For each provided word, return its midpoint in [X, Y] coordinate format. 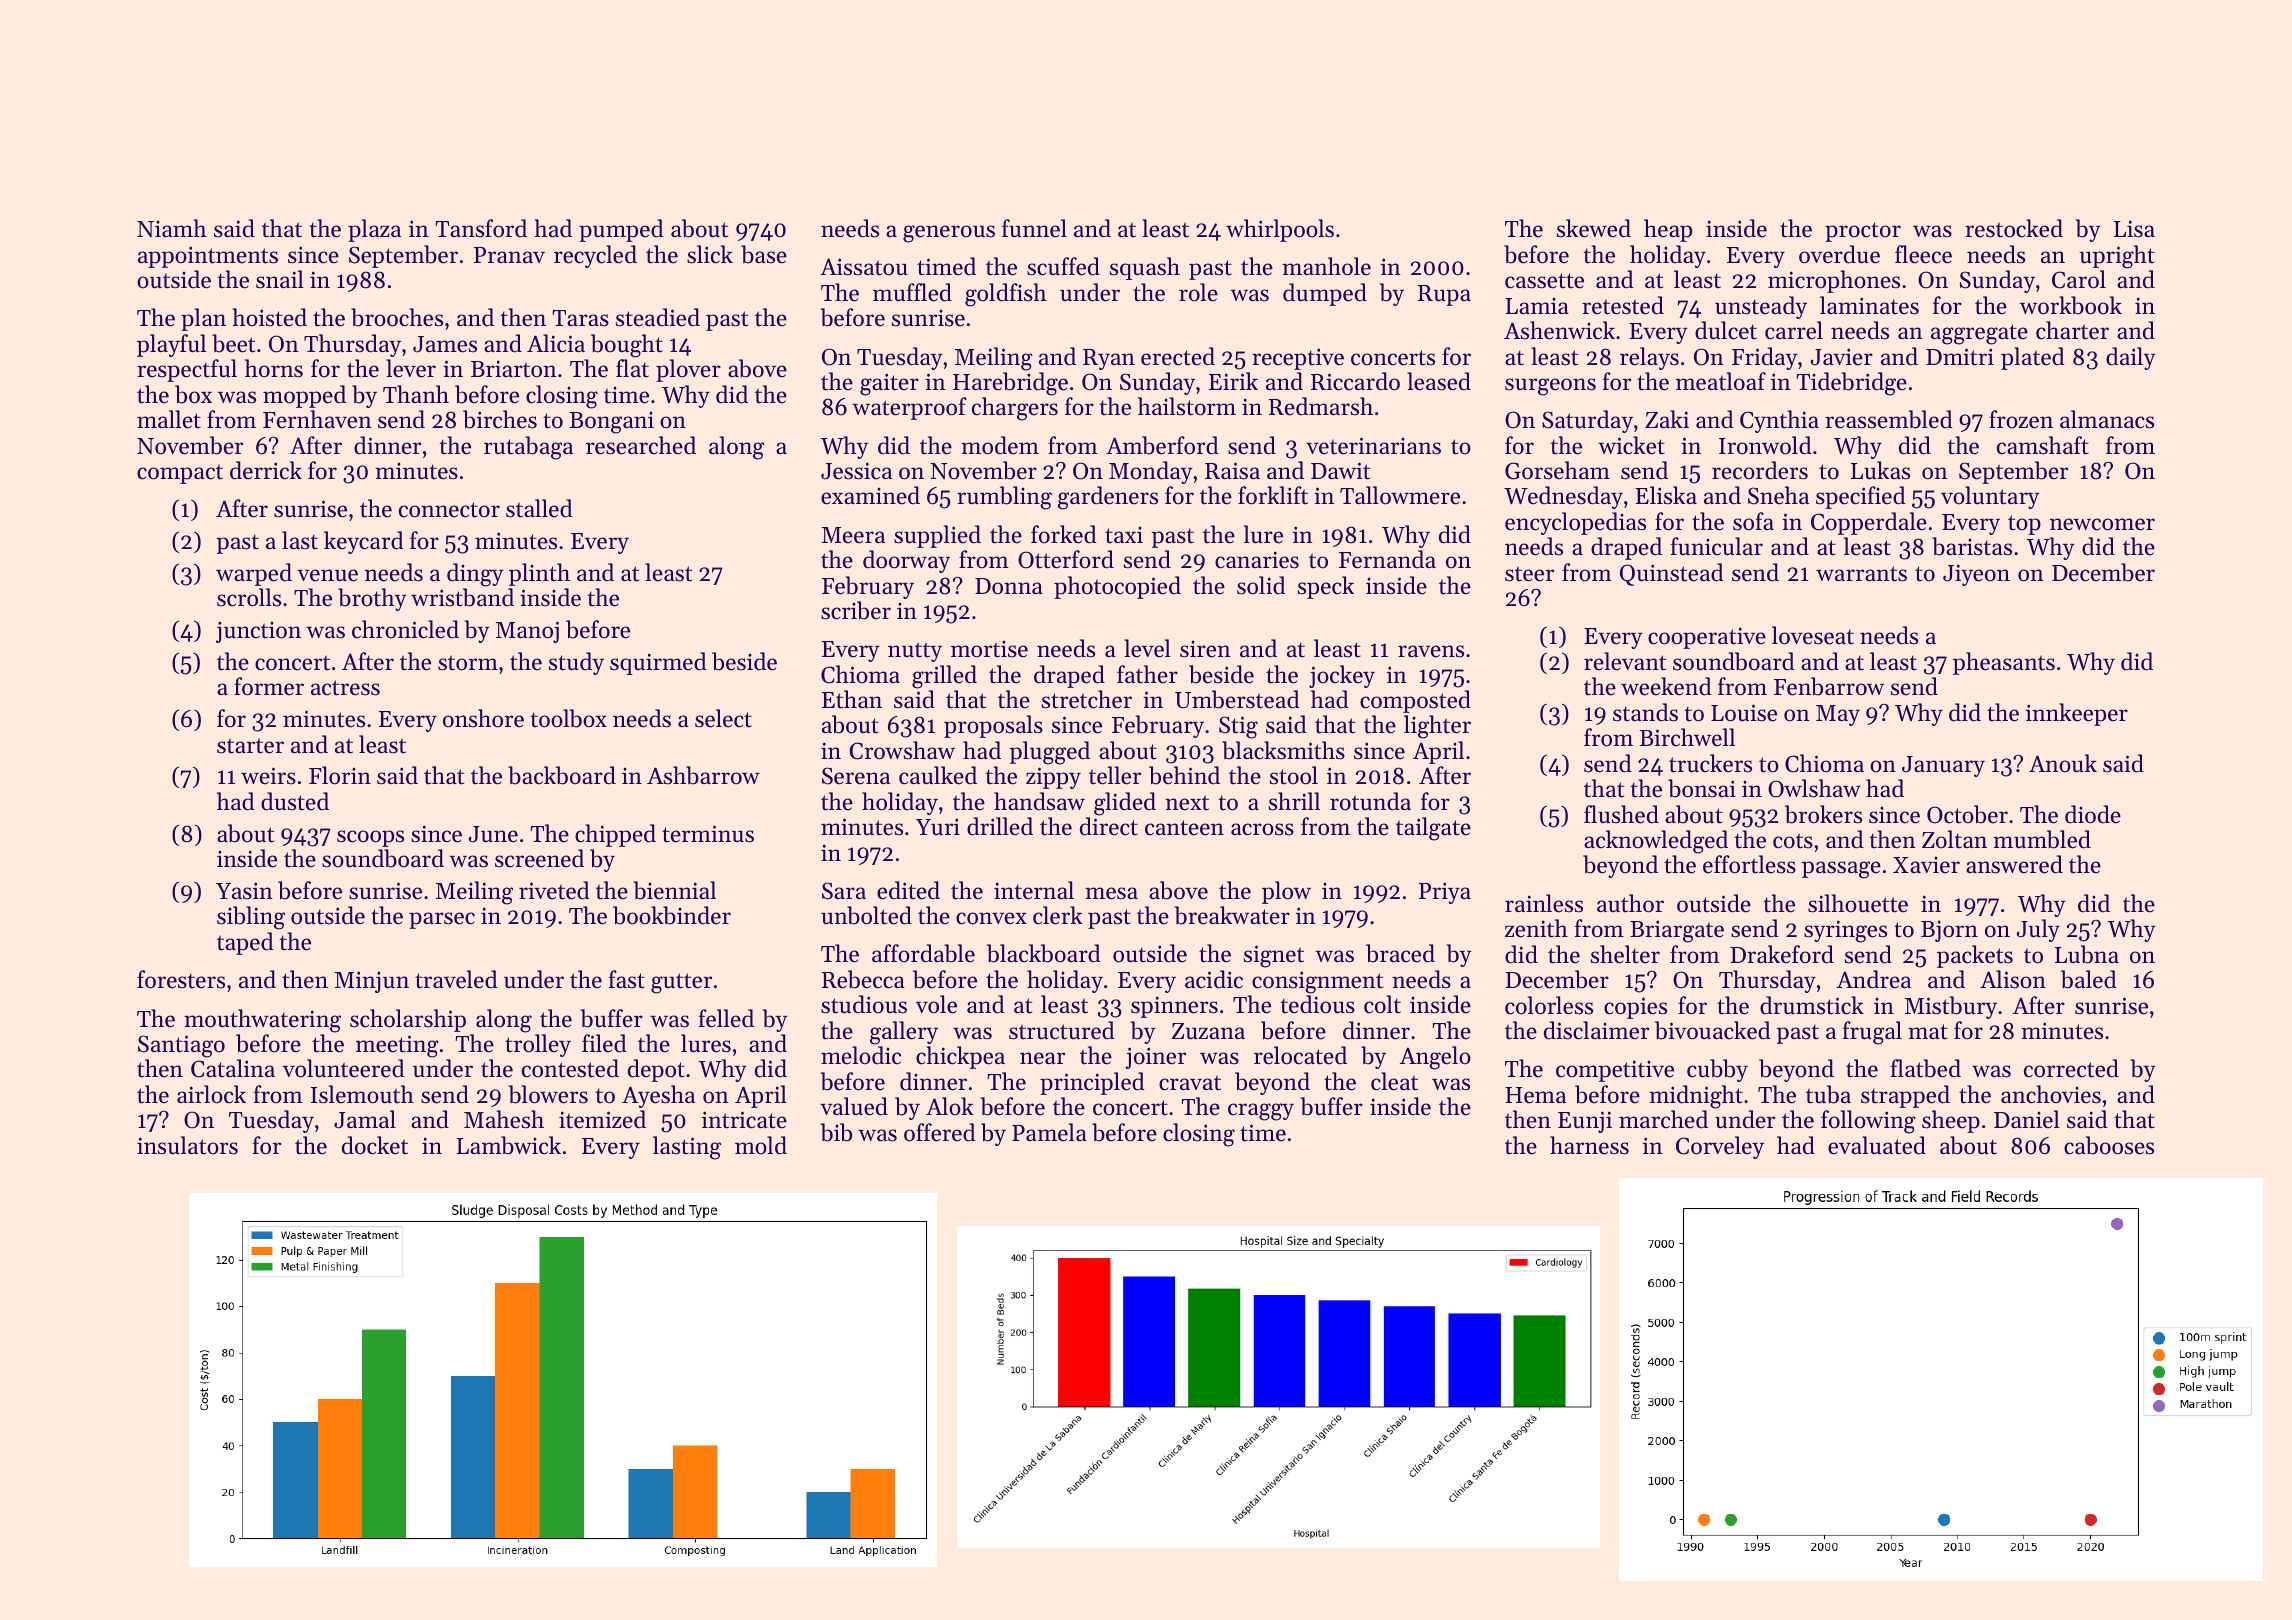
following [1868, 1122]
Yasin [244, 891]
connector [449, 510]
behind [1184, 775]
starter [250, 746]
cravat [1190, 1083]
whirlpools [1280, 230]
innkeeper [2077, 714]
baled [2089, 979]
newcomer [2102, 524]
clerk [1058, 915]
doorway [906, 561]
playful [171, 345]
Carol [2079, 279]
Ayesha [658, 1096]
